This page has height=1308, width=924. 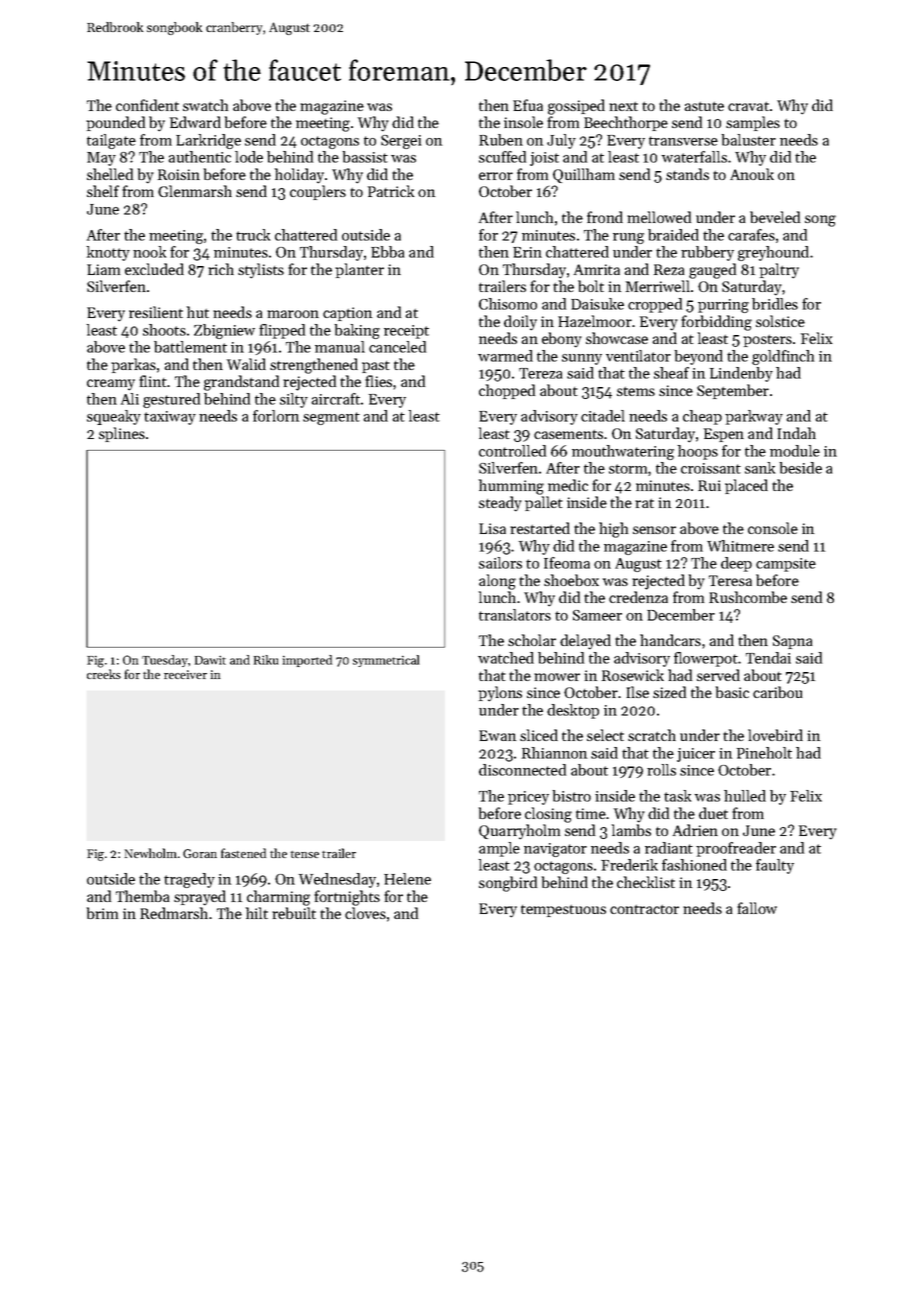 I want to click on brim, so click(x=102, y=913).
